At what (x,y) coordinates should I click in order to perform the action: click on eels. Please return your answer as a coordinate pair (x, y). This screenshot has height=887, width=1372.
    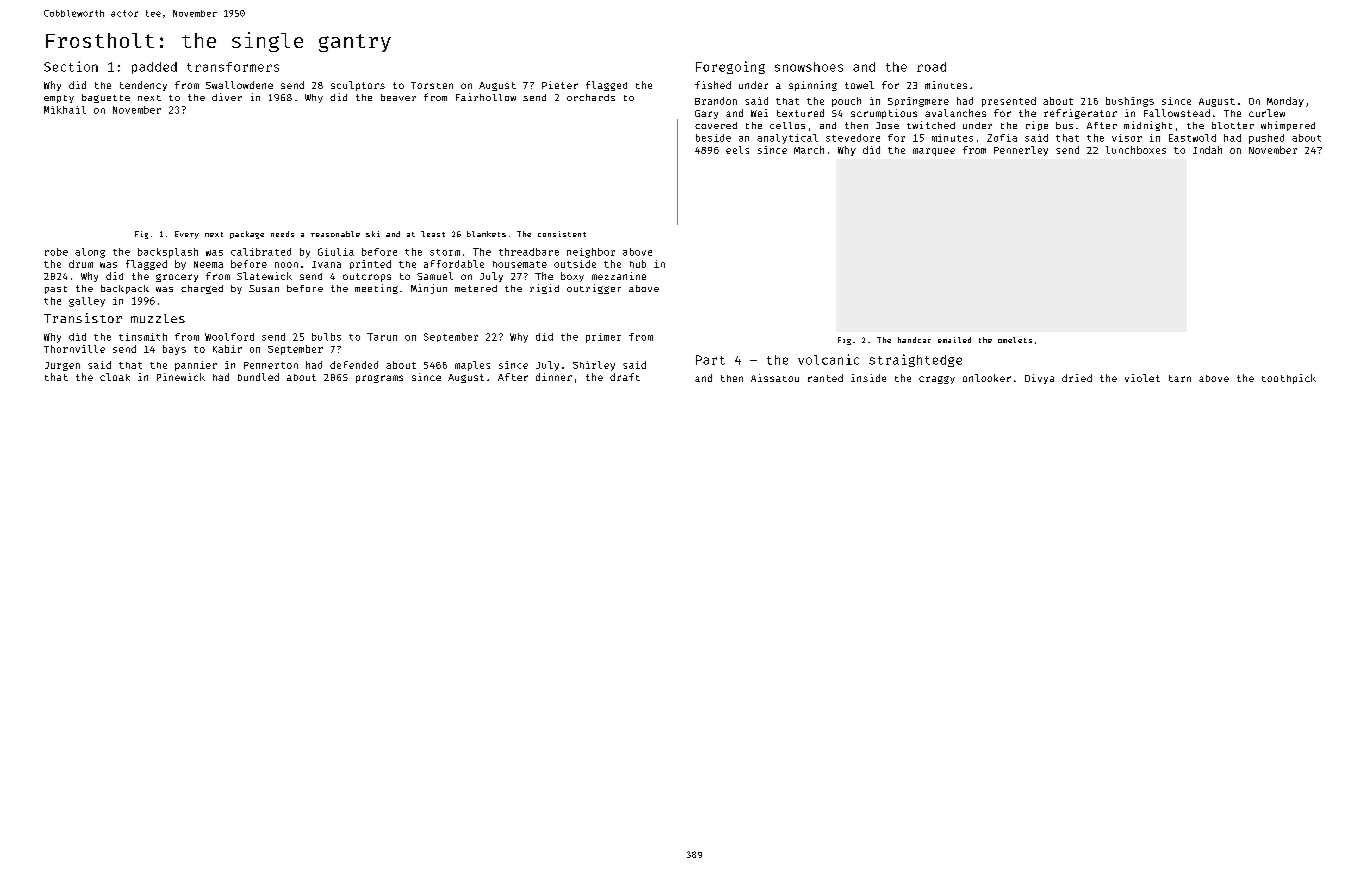
    Looking at the image, I should click on (737, 150).
